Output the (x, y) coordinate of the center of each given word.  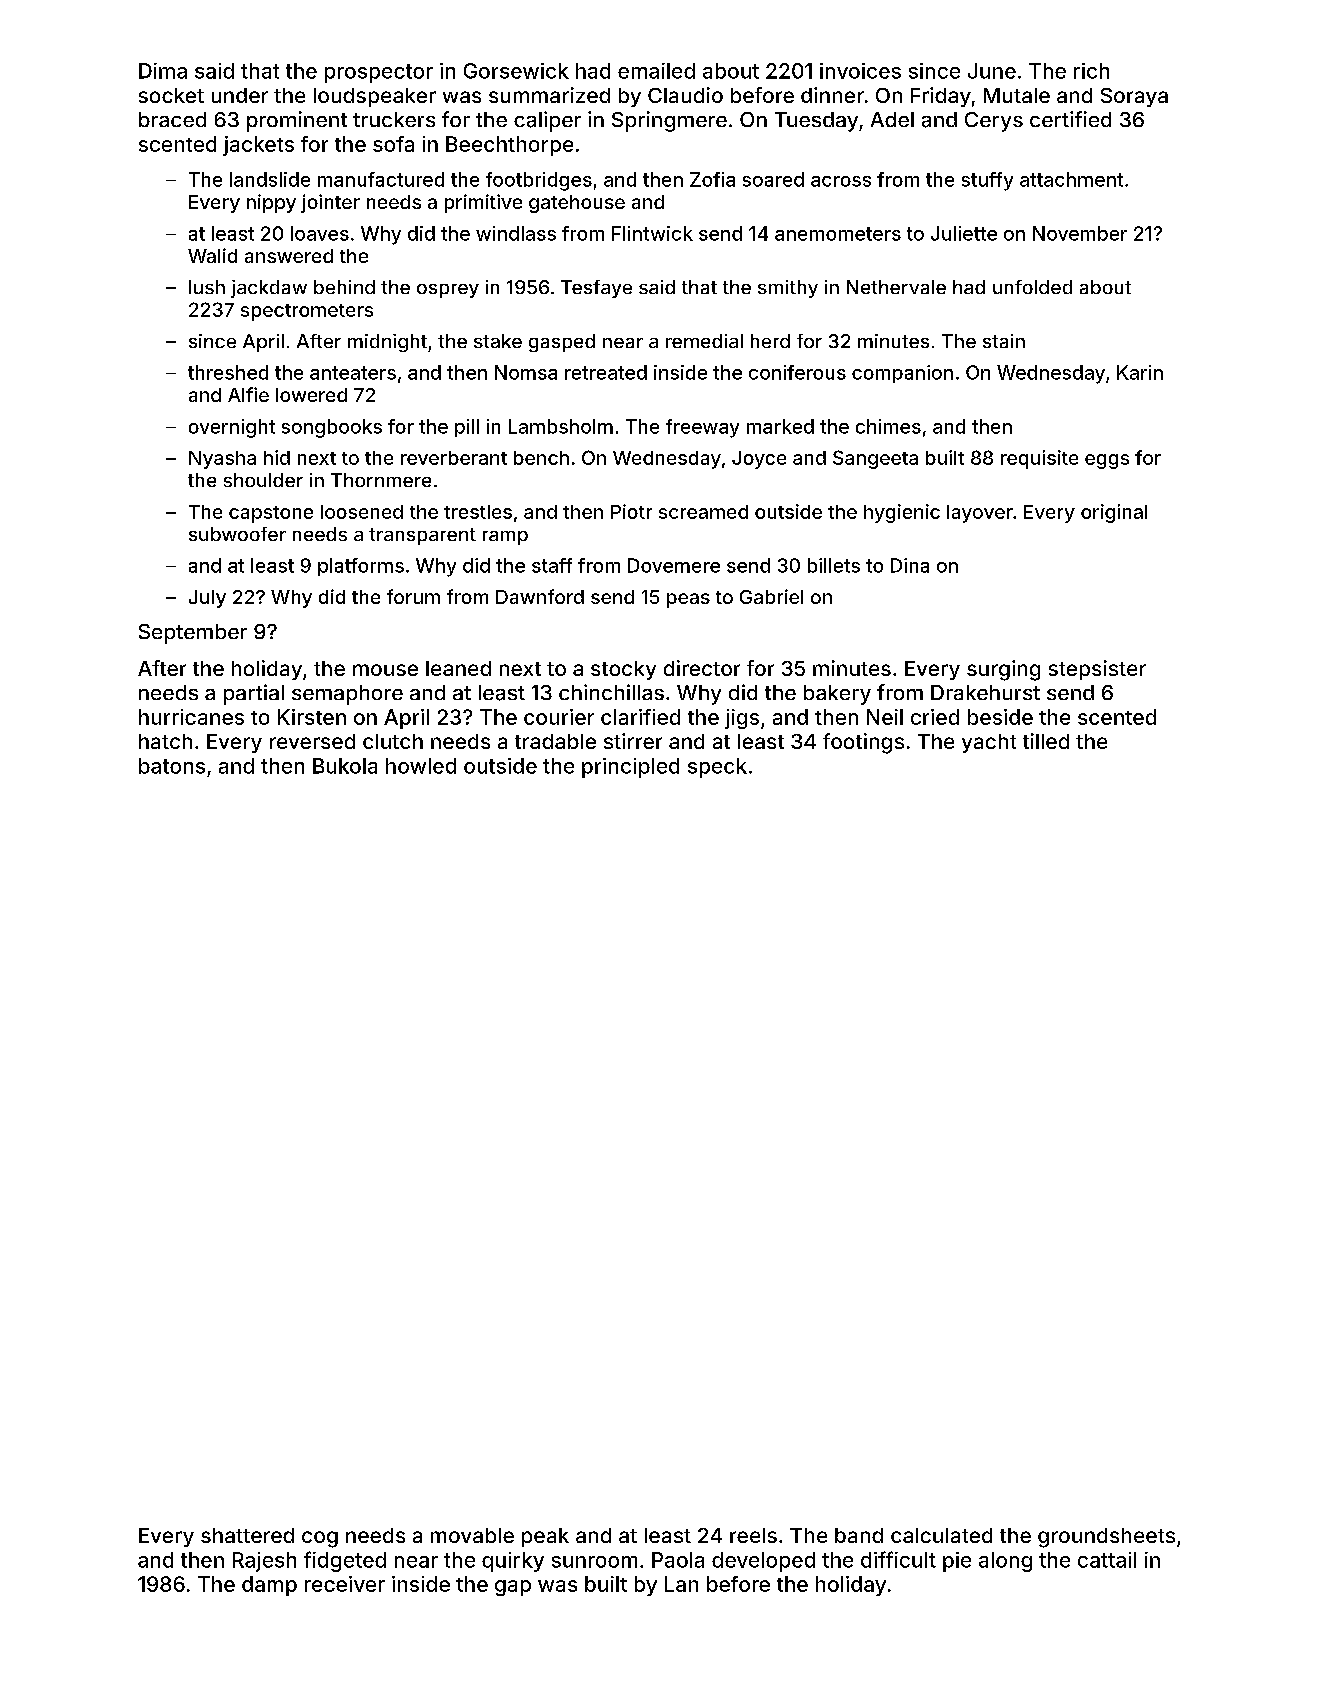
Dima (163, 71)
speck (717, 768)
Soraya (1134, 97)
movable (472, 1535)
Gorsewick (516, 71)
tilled (1046, 741)
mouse (385, 670)
